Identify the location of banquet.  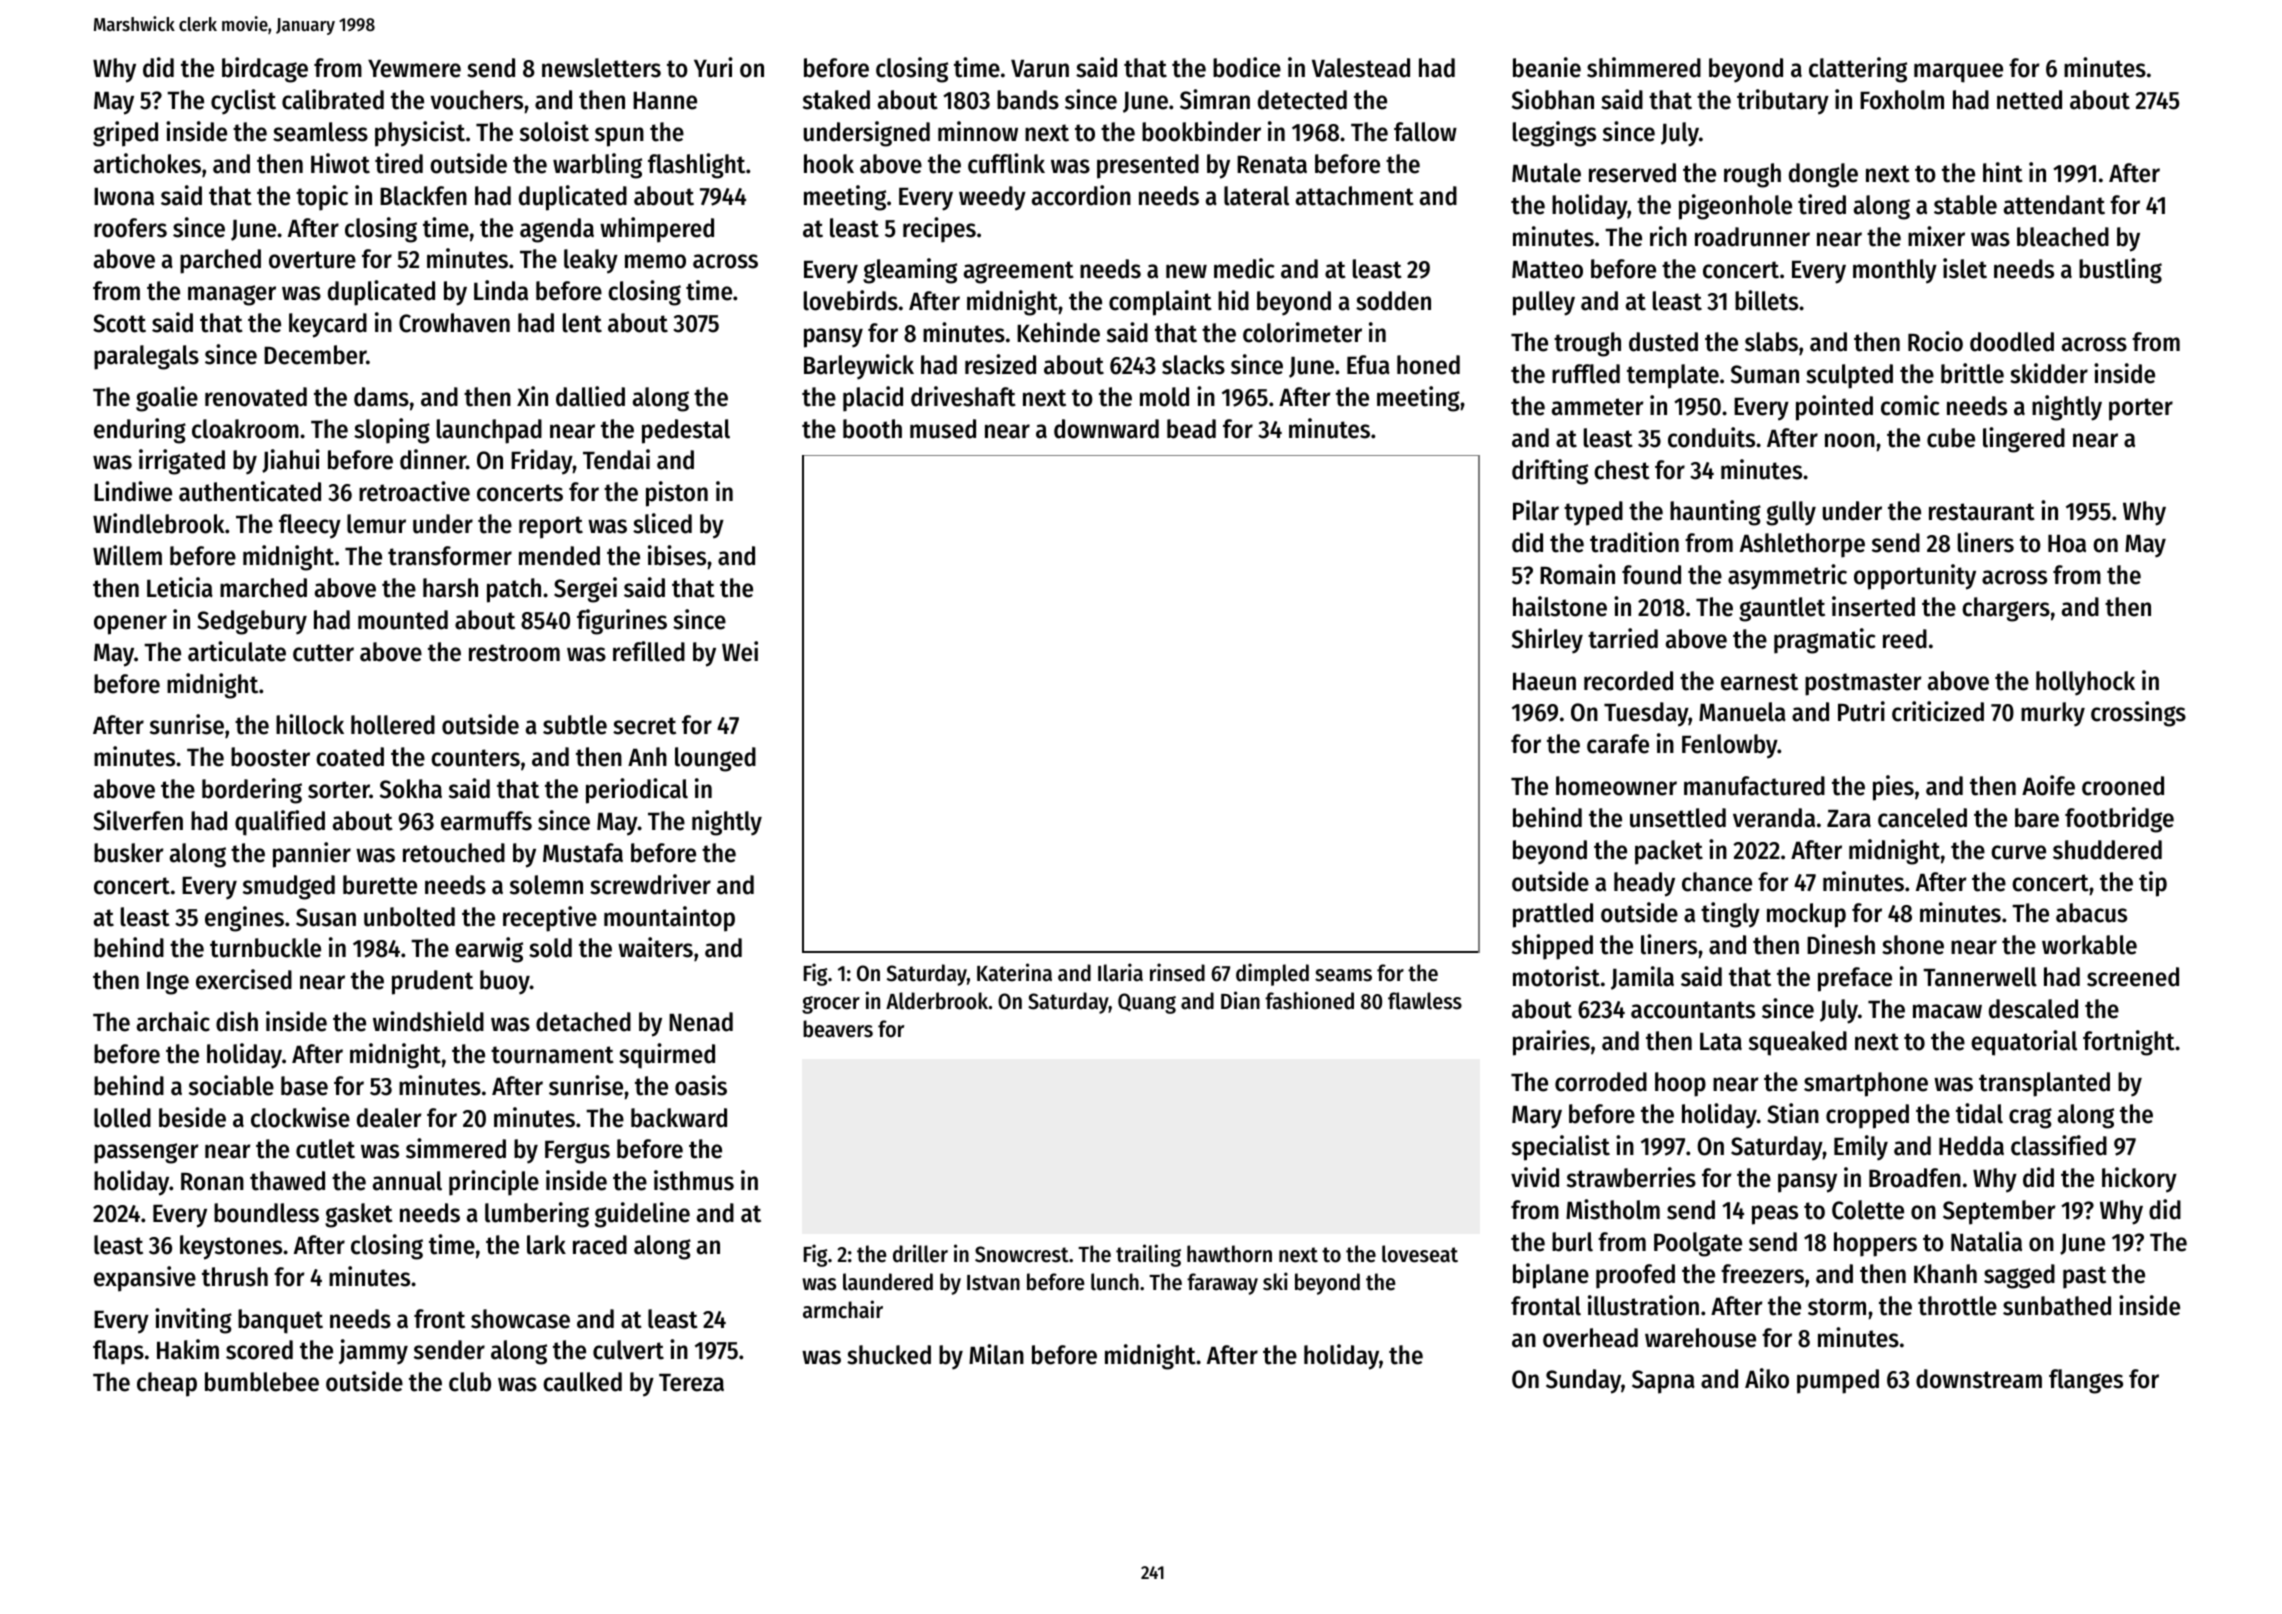
(280, 1321).
